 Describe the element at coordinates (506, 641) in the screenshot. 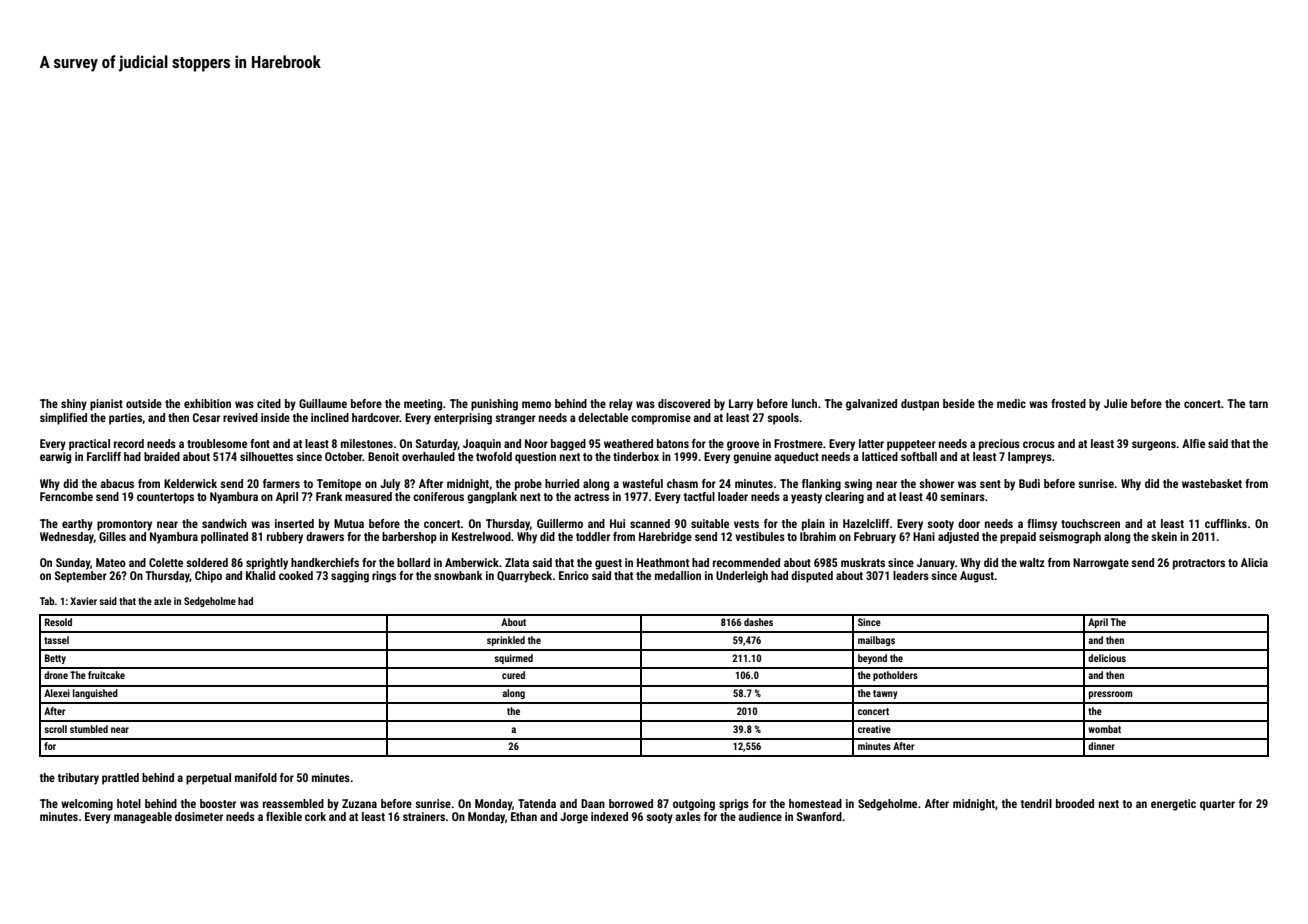

I see `sprinkled` at that location.
